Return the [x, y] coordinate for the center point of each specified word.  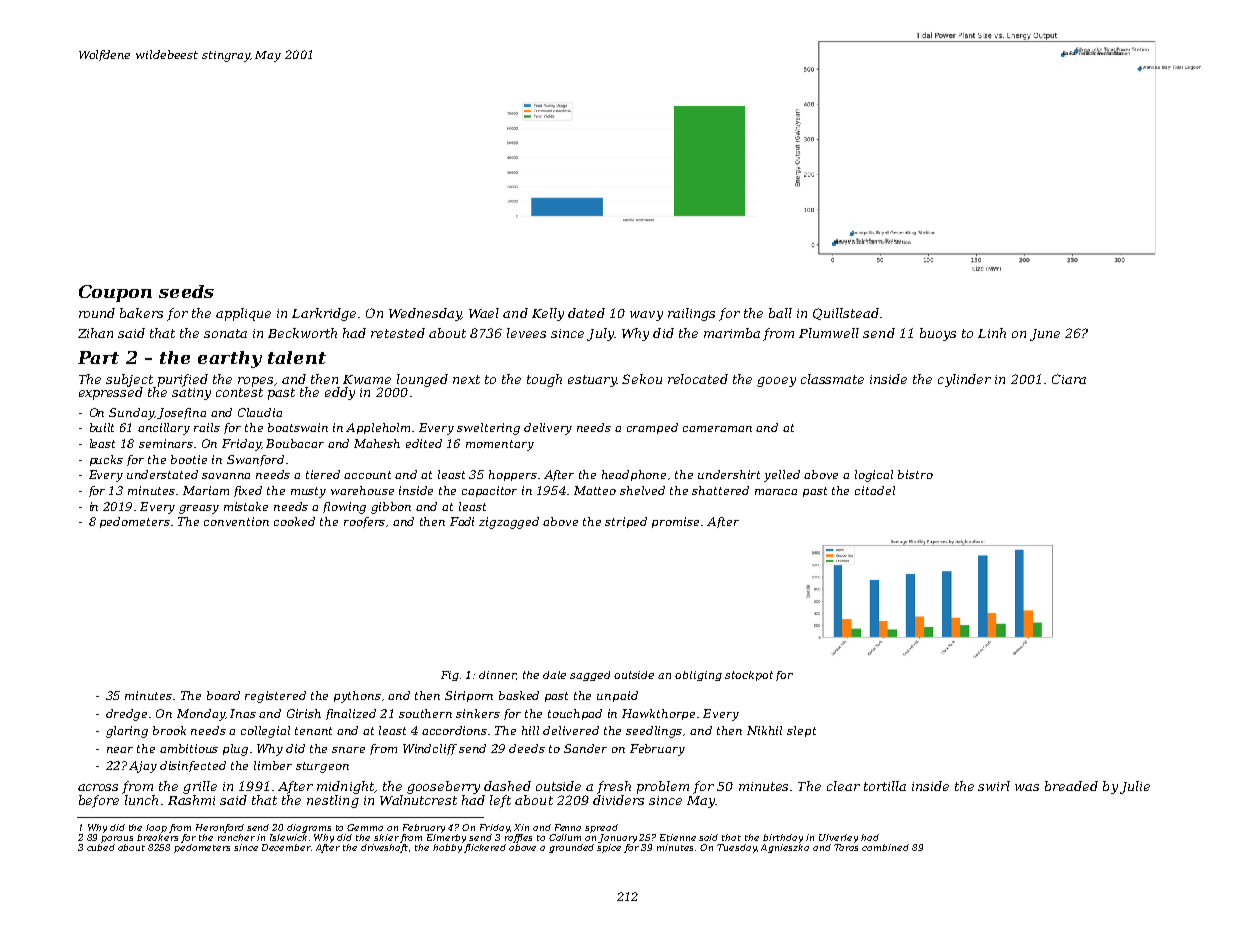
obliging [698, 676]
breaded [1071, 786]
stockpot [749, 676]
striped [626, 522]
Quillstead [846, 314]
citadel [875, 490]
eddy [340, 393]
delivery [548, 429]
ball [780, 313]
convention [236, 521]
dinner [497, 675]
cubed [101, 847]
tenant [313, 731]
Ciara [1069, 379]
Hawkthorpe [658, 714]
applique [243, 314]
